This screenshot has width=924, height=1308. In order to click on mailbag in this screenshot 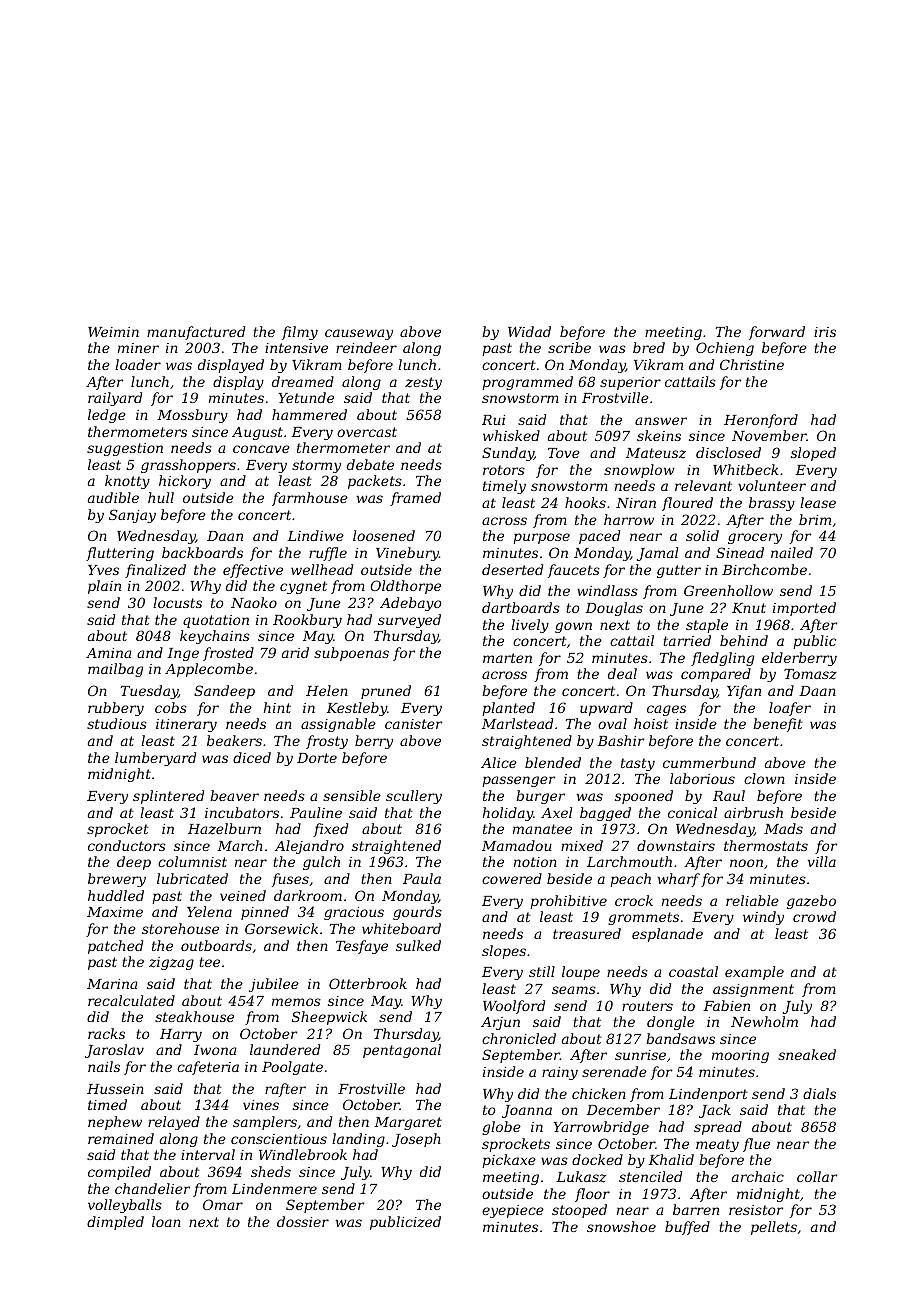, I will do `click(115, 670)`.
